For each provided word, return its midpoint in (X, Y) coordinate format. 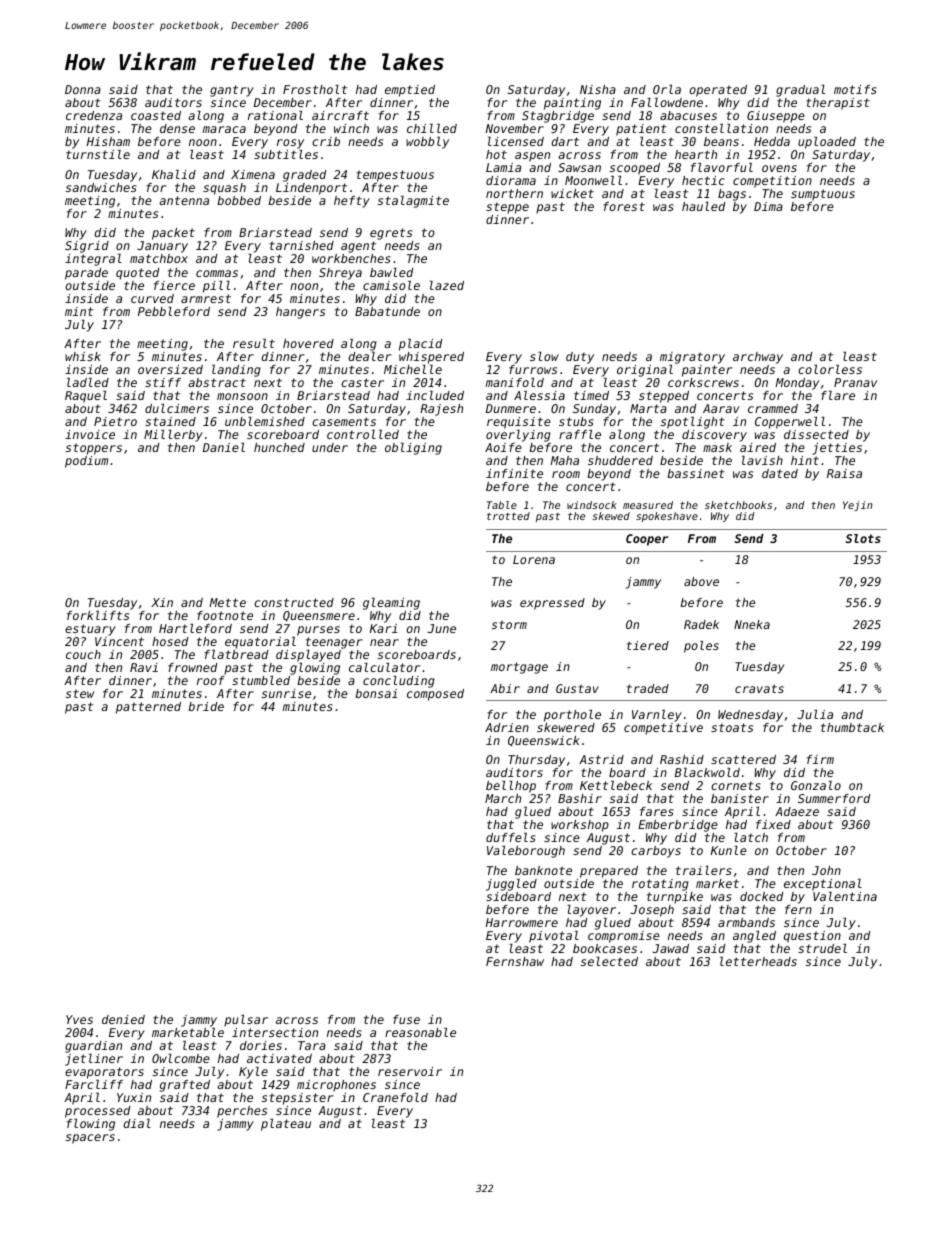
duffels (511, 837)
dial (137, 1123)
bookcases (605, 948)
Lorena (534, 559)
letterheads (758, 961)
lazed (447, 285)
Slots (863, 538)
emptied (410, 91)
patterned (148, 708)
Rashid (682, 759)
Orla (667, 89)
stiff (163, 382)
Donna (83, 89)
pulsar (246, 1021)
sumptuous (823, 195)
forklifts (98, 615)
